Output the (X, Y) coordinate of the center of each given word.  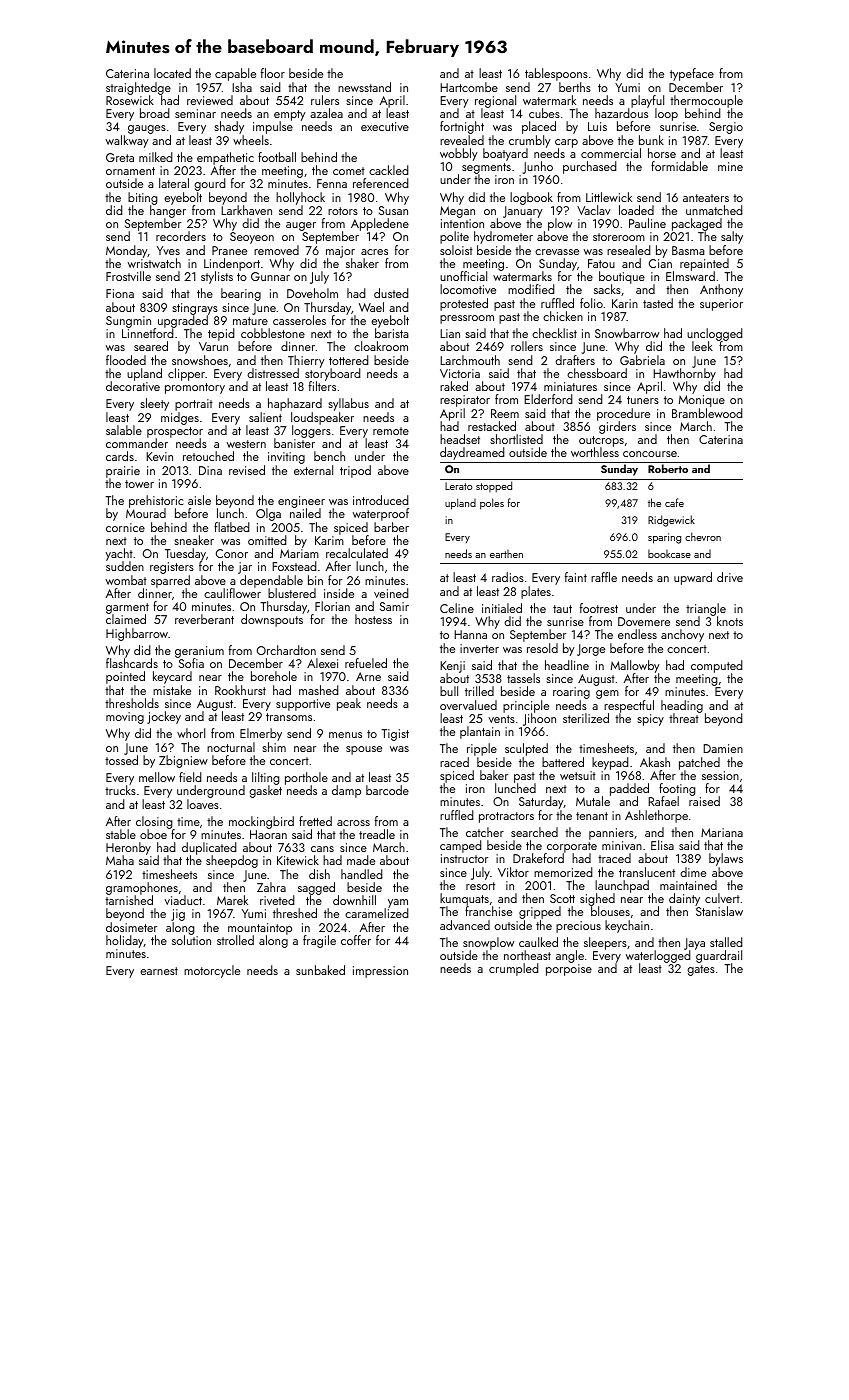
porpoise (569, 970)
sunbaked (320, 970)
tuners (643, 400)
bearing (241, 294)
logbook (531, 198)
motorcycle (212, 971)
